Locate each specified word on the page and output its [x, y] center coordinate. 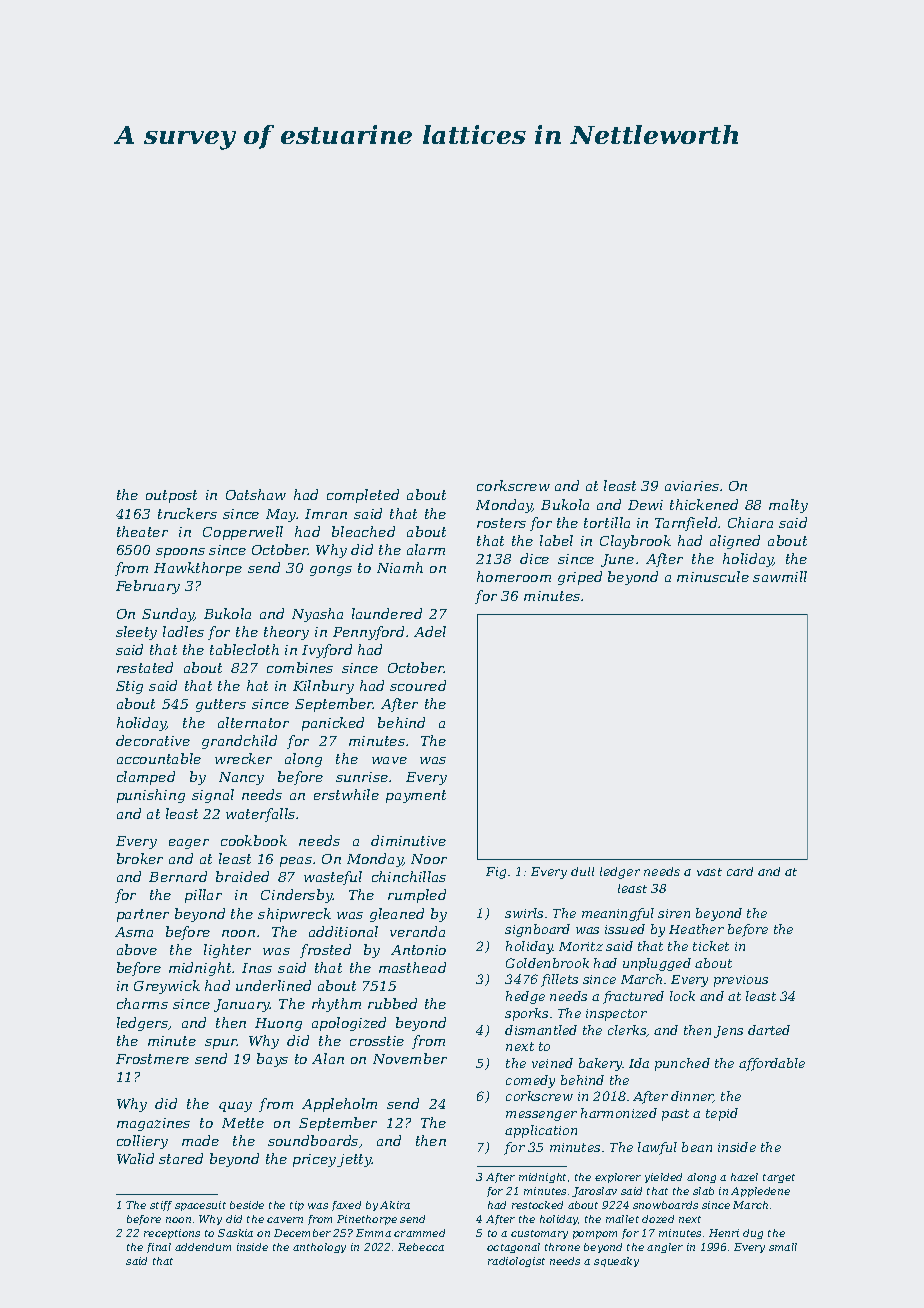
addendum [203, 1247]
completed [363, 496]
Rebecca [421, 1247]
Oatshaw [256, 494]
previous [741, 981]
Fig [496, 873]
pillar [203, 896]
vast [709, 872]
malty [788, 506]
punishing [151, 796]
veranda [417, 931]
